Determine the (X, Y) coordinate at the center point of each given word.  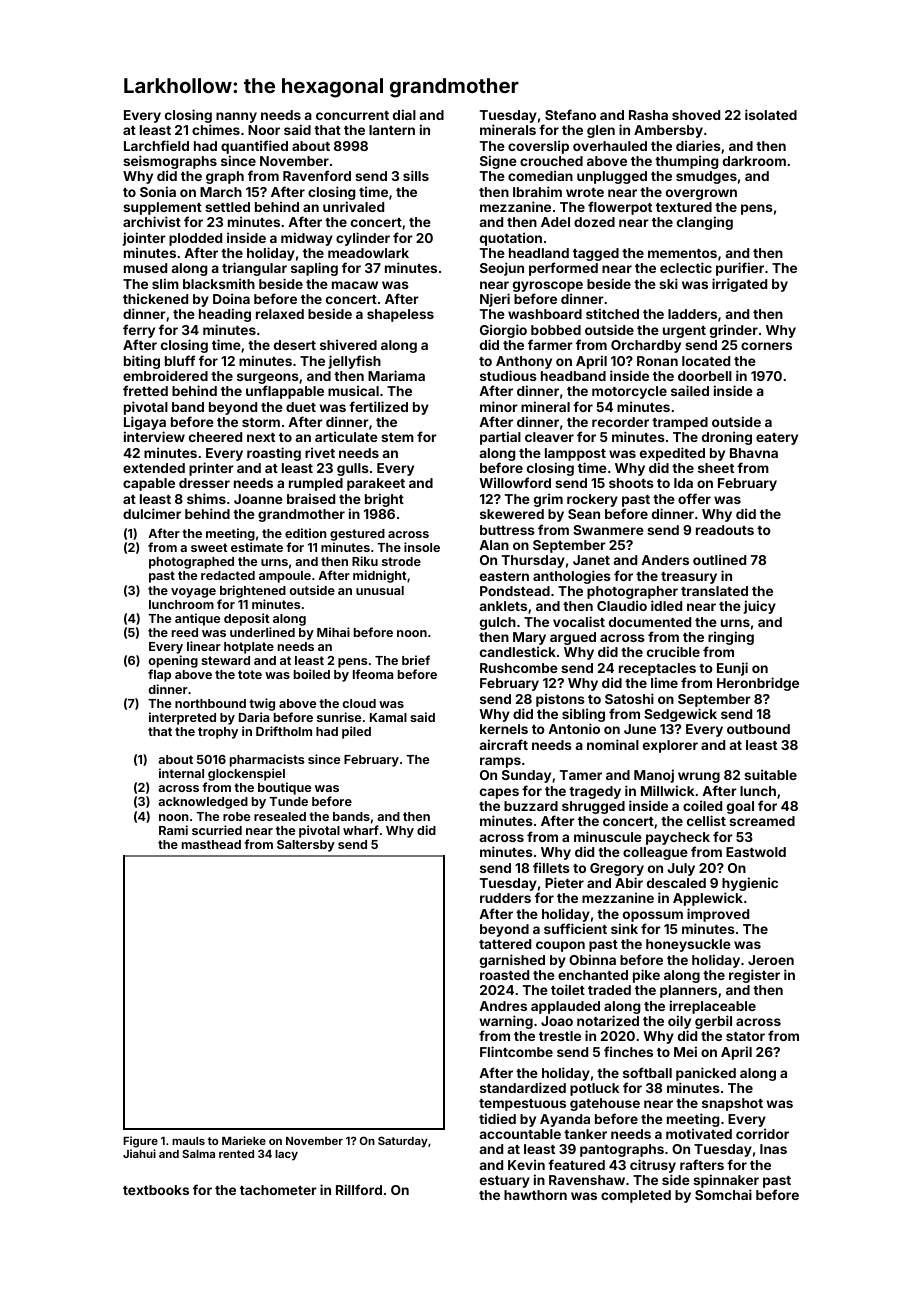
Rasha (648, 115)
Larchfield (156, 145)
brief (416, 660)
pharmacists (267, 760)
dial (404, 114)
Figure (140, 1142)
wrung (699, 777)
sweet (209, 547)
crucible (673, 651)
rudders (505, 898)
